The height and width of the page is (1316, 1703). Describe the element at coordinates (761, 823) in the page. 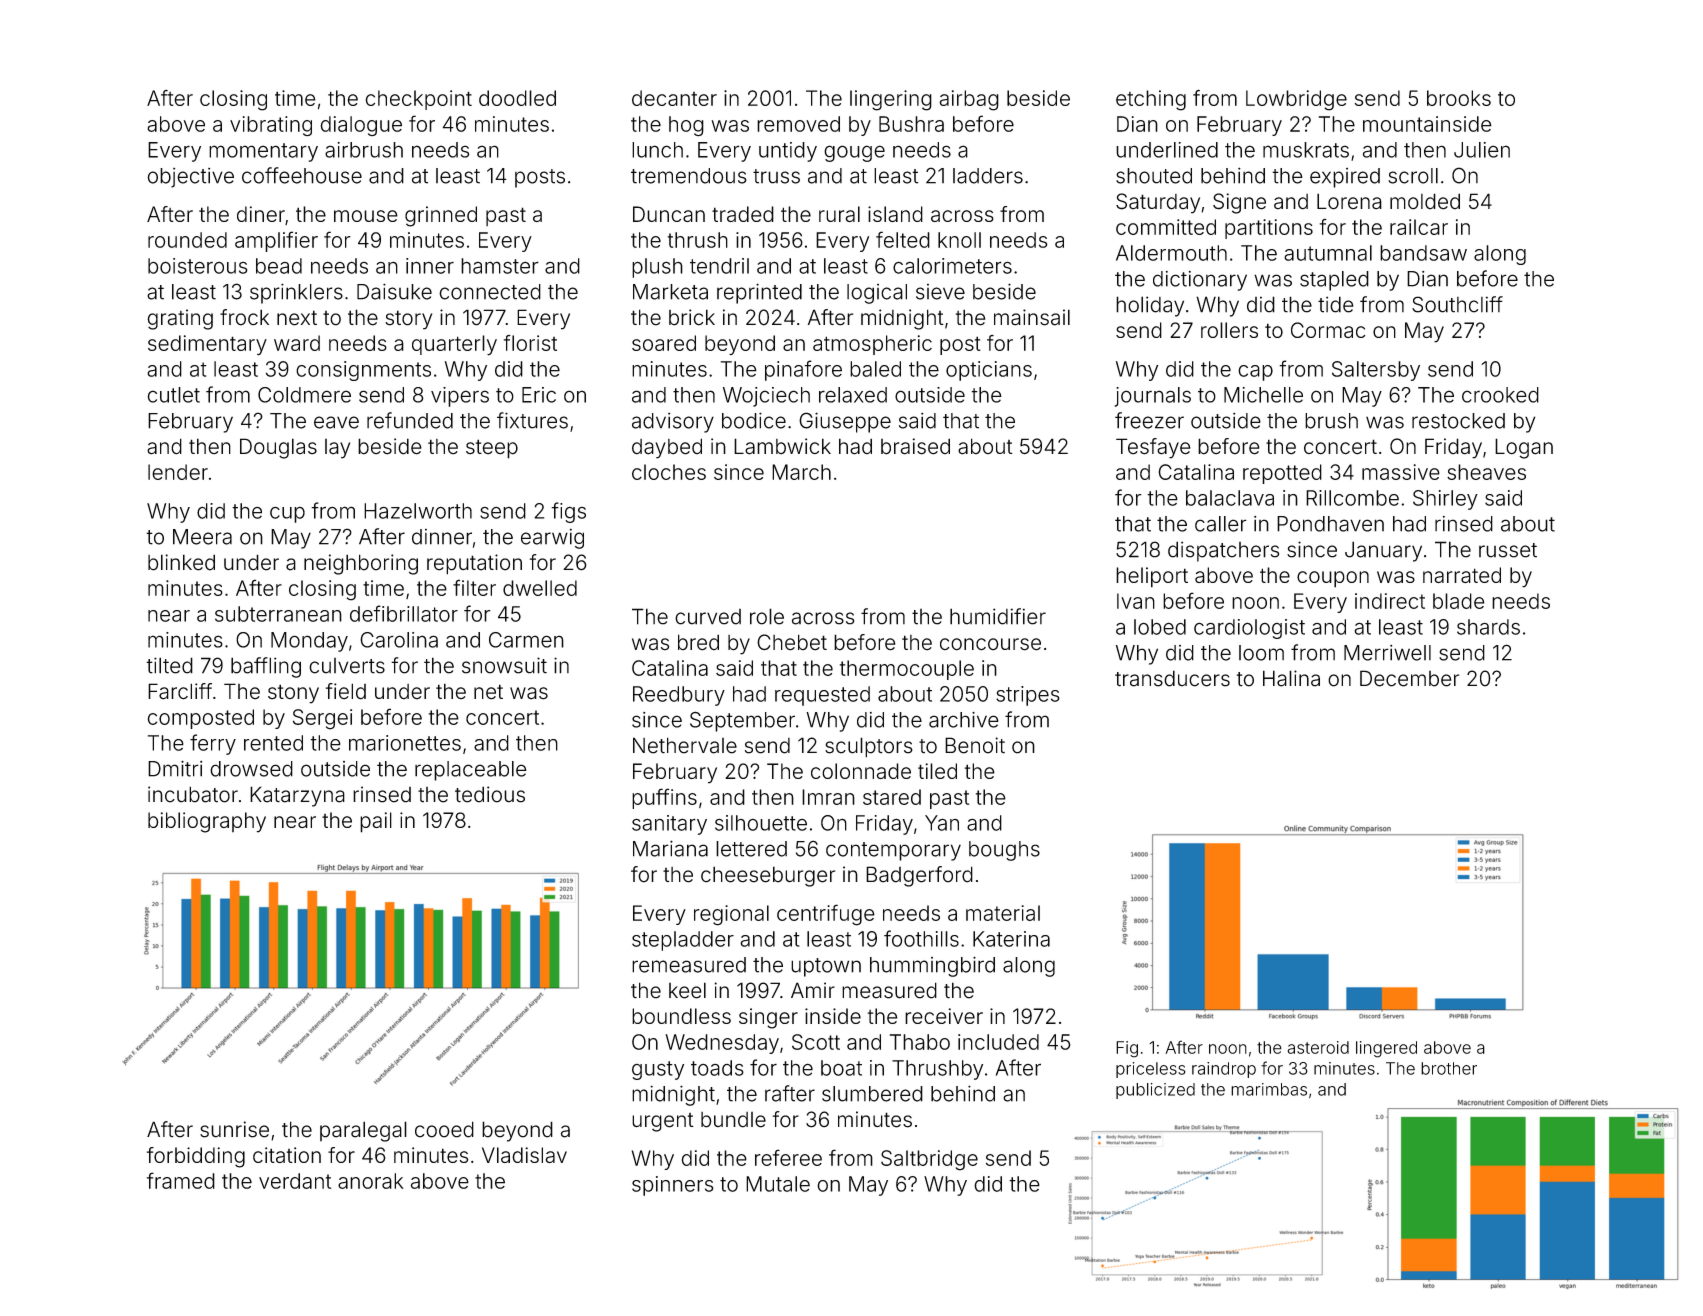

I see `silhouette` at that location.
